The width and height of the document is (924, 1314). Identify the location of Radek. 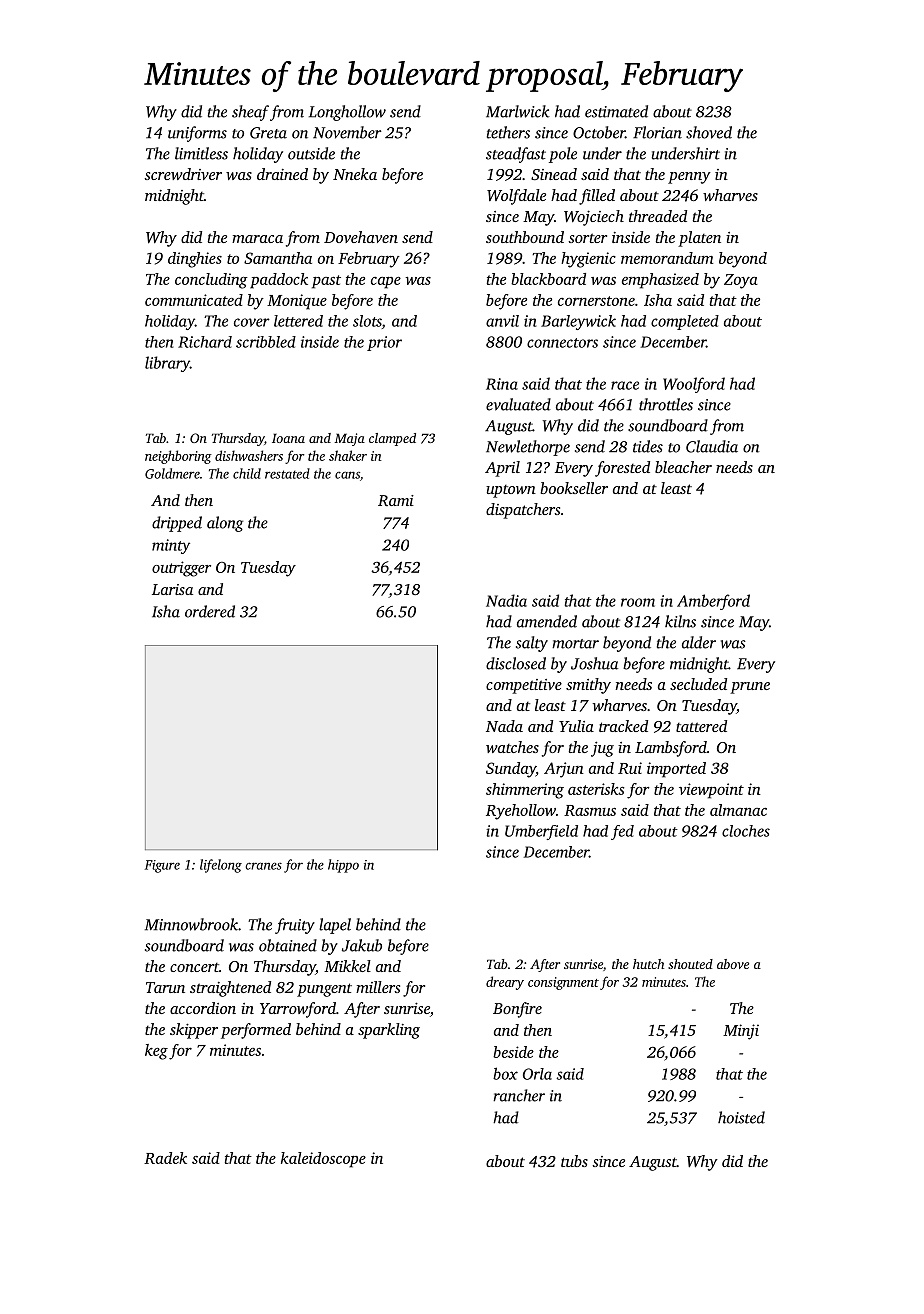
(165, 1158).
